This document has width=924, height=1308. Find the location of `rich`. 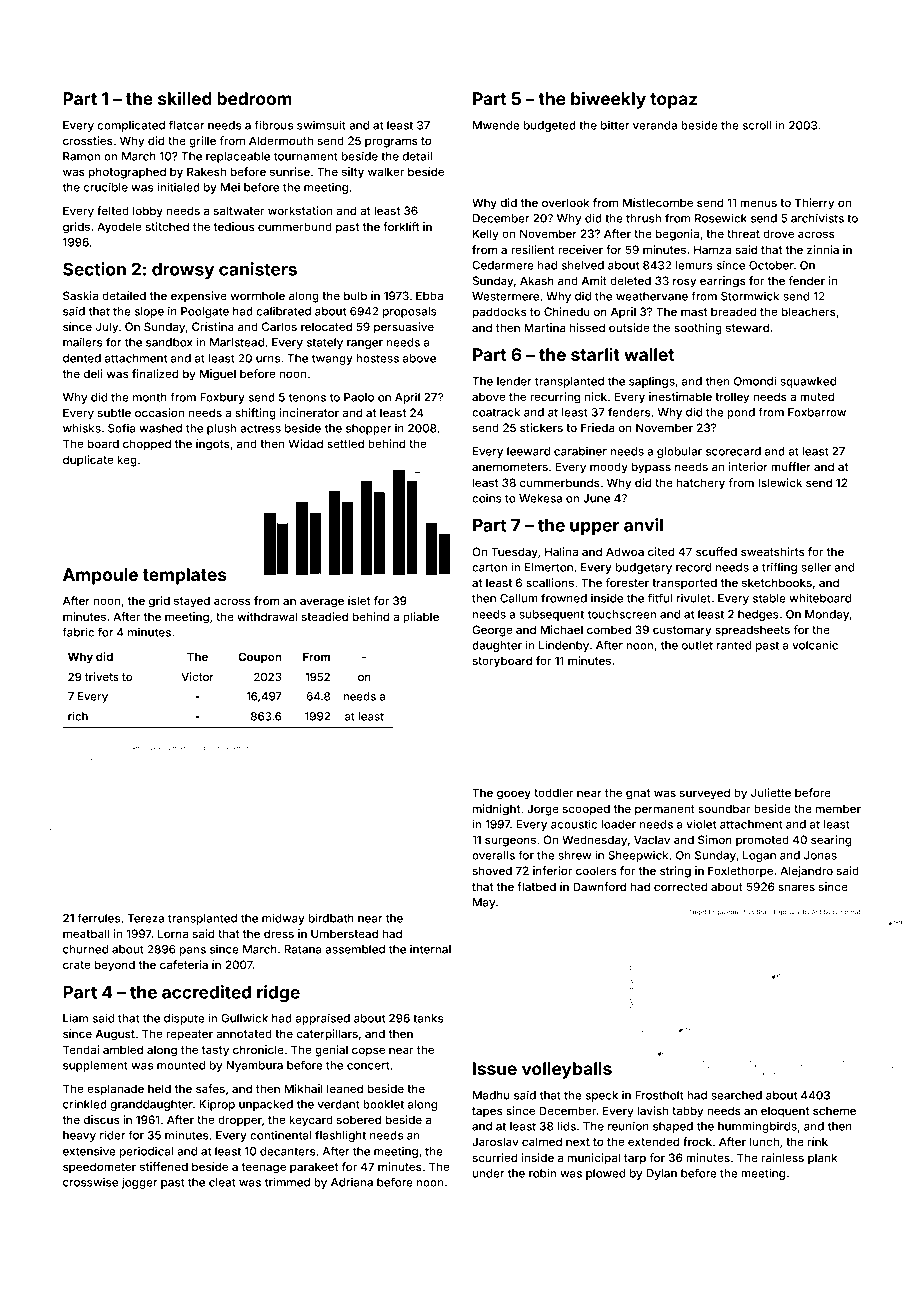

rich is located at coordinates (78, 716).
